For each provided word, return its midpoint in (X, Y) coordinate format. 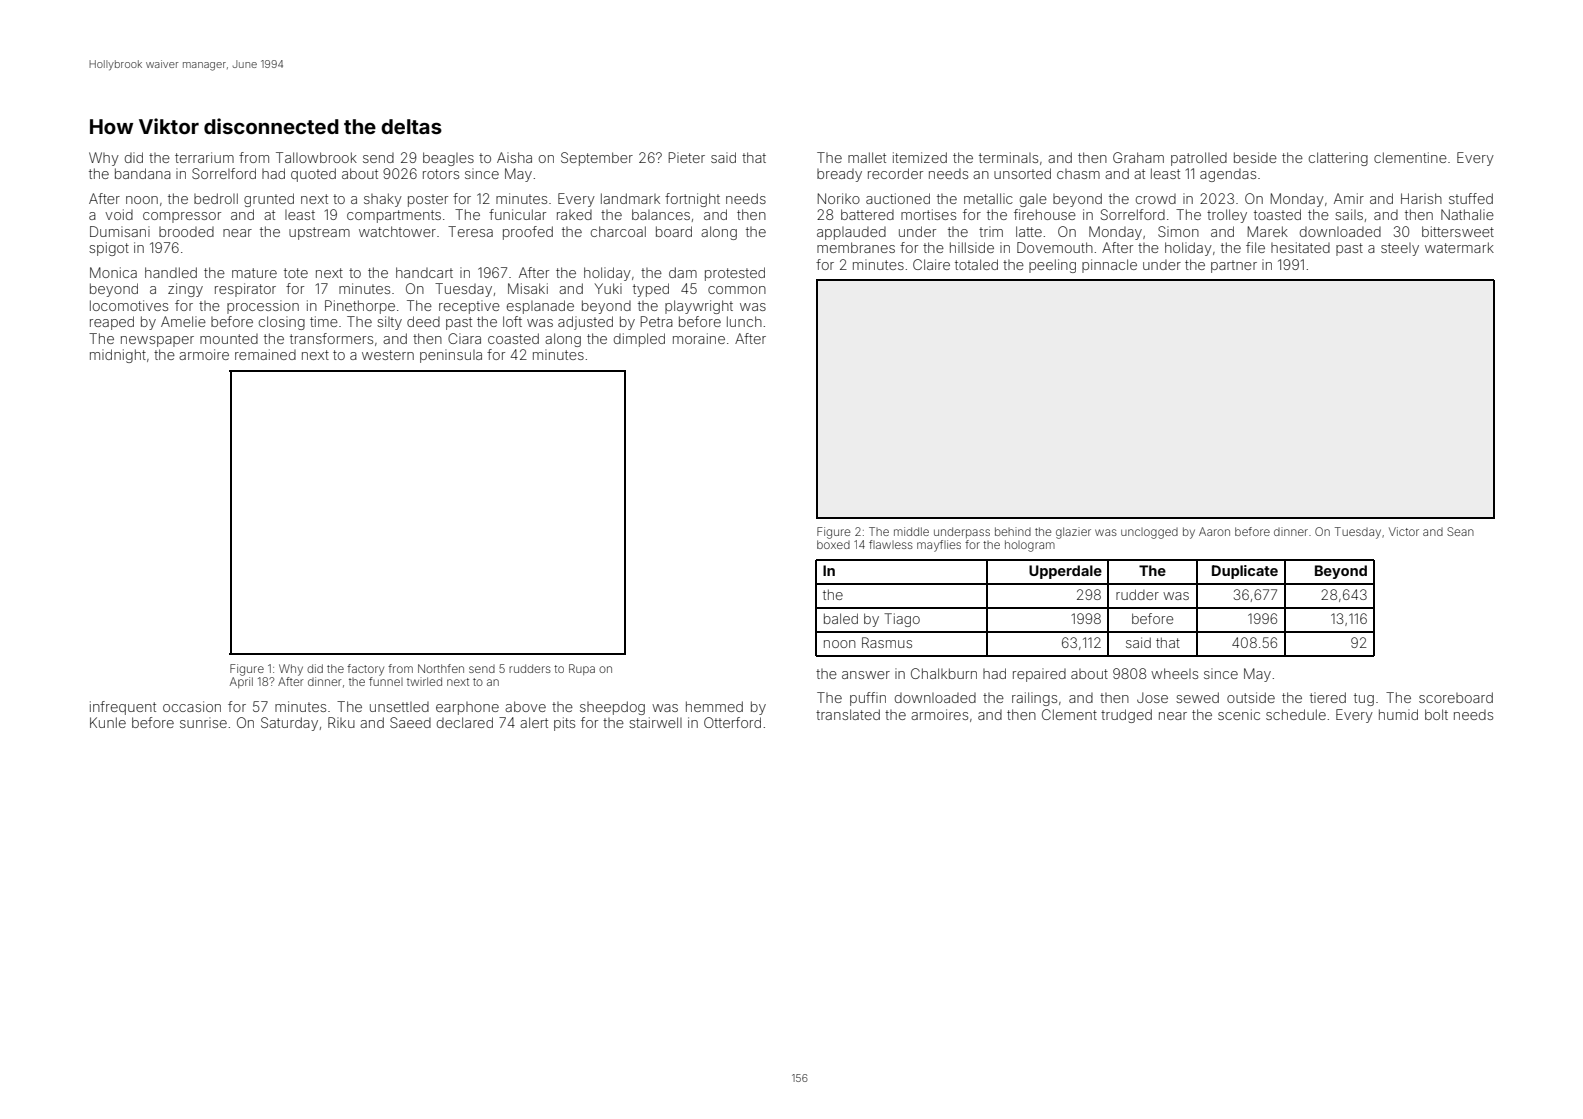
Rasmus (887, 642)
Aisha (514, 157)
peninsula (451, 356)
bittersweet (1458, 231)
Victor (1404, 531)
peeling (1052, 266)
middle (911, 531)
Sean (1460, 531)
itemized (920, 157)
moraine (699, 338)
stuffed (1471, 198)
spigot (109, 249)
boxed (833, 544)
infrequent (123, 708)
